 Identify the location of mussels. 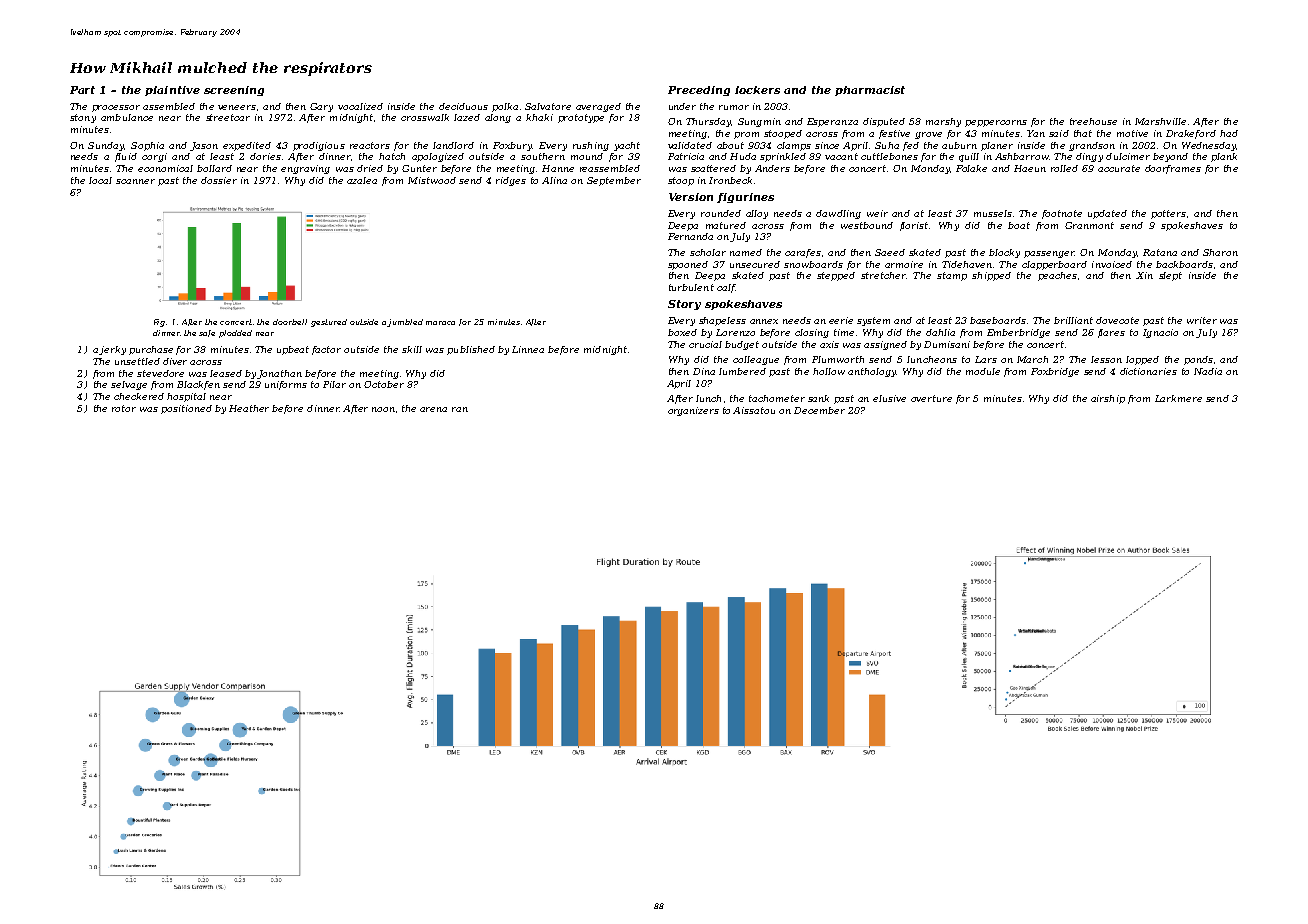
(993, 213).
